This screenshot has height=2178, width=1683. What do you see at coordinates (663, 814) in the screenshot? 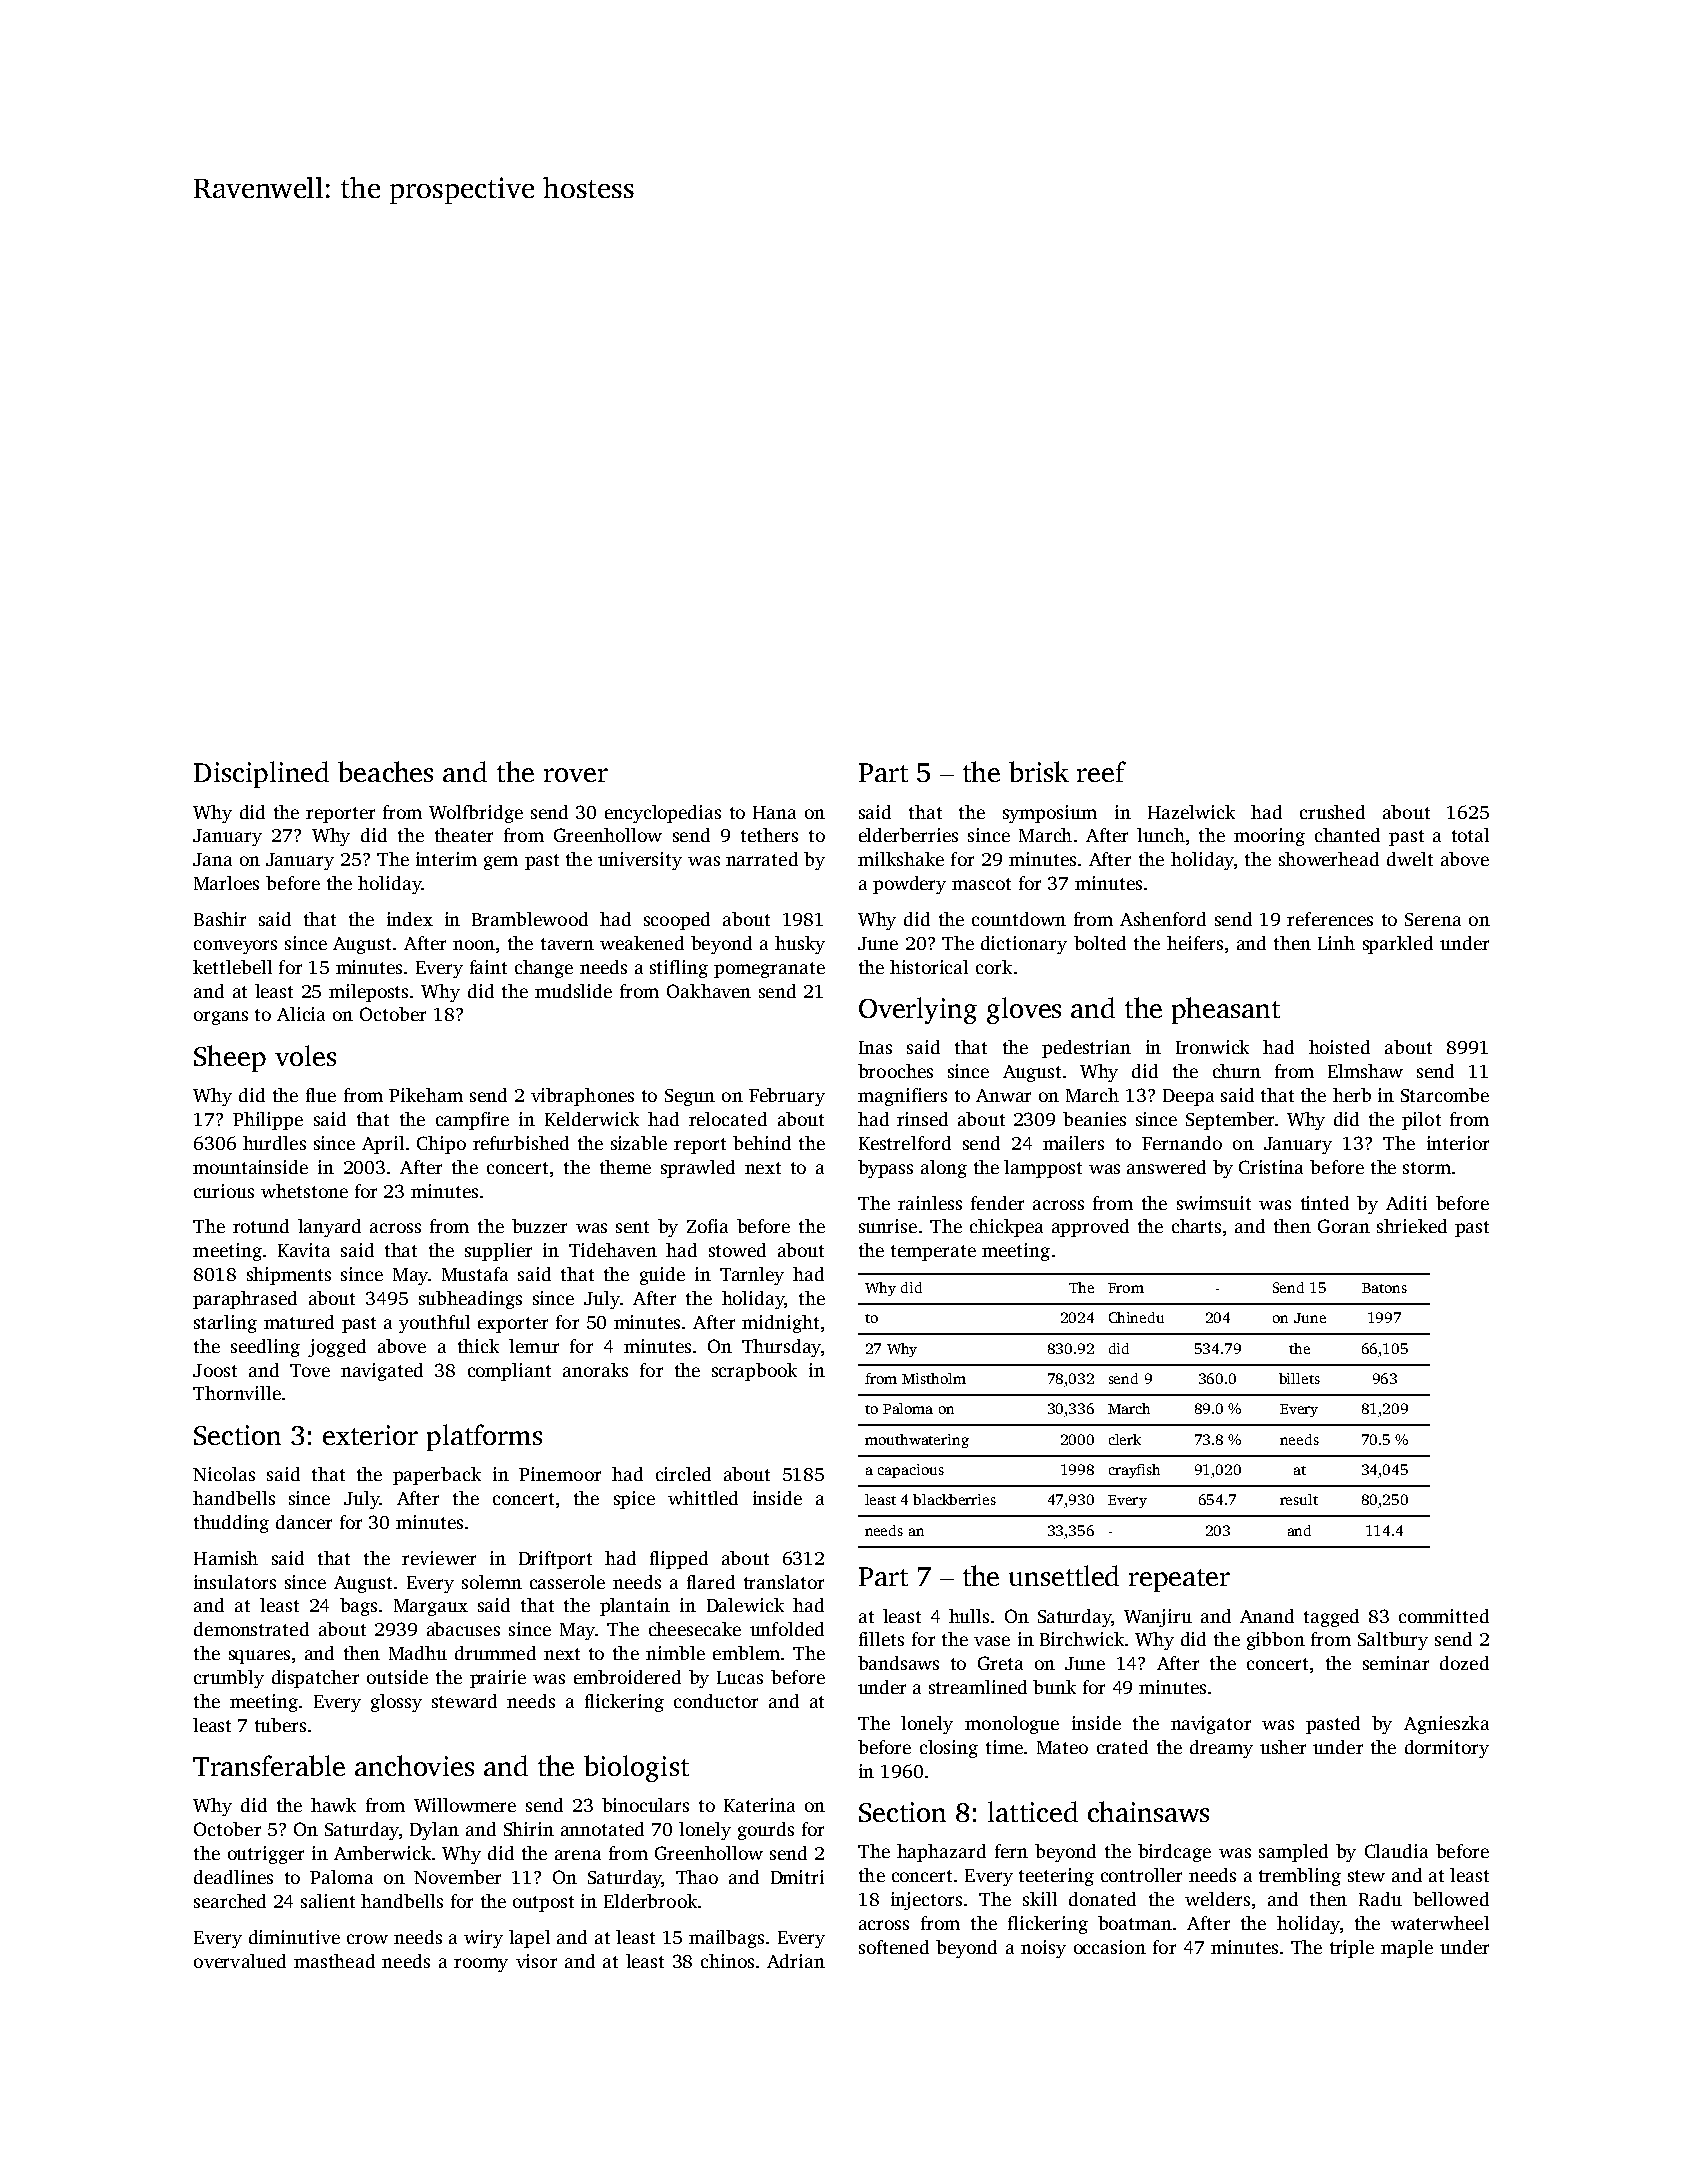
I see `encyclopedias` at bounding box center [663, 814].
